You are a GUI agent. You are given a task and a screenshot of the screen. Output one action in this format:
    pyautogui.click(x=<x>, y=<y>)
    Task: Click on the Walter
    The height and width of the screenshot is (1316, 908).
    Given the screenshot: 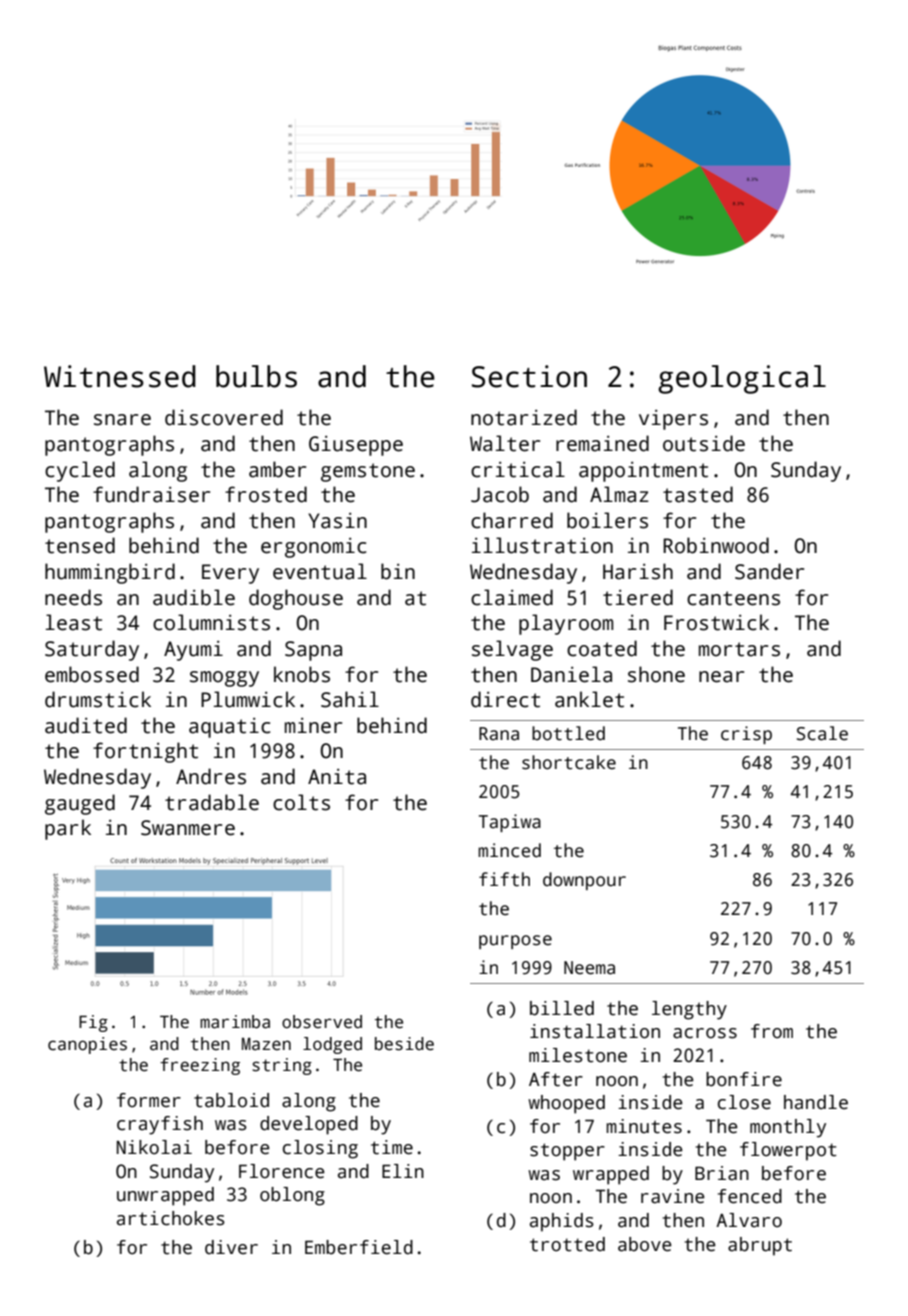 What is the action you would take?
    pyautogui.click(x=505, y=443)
